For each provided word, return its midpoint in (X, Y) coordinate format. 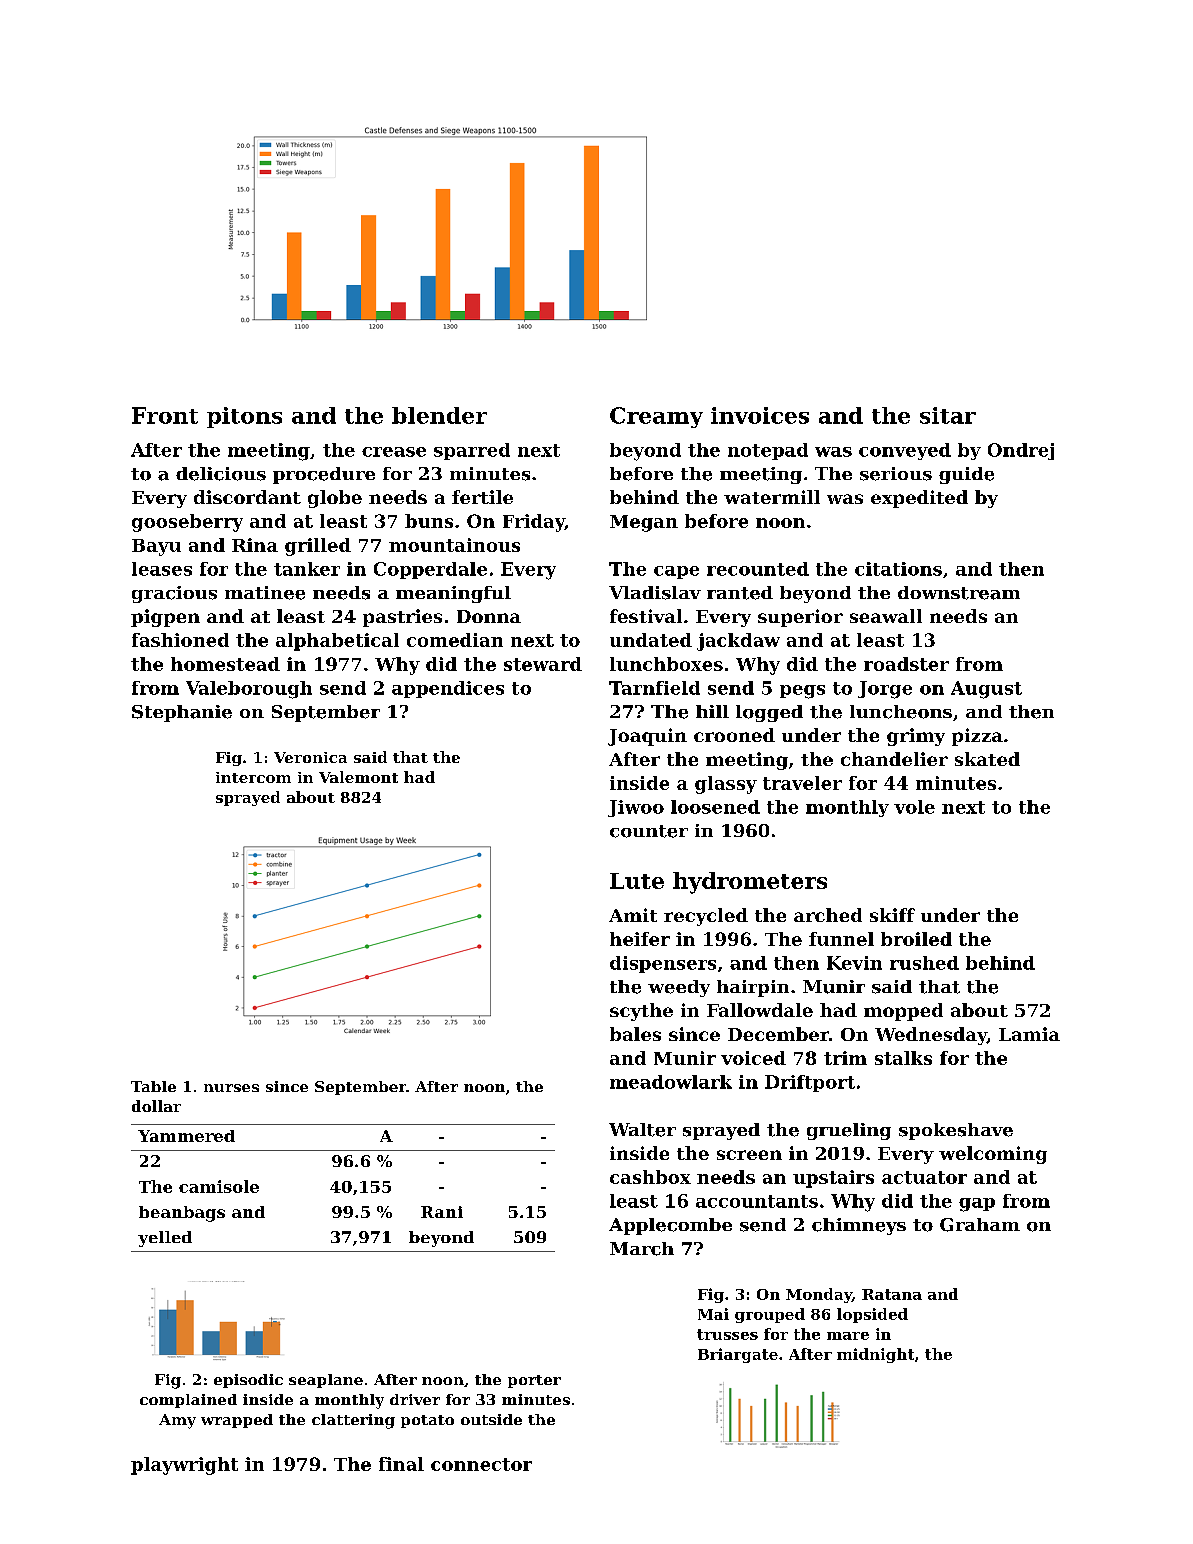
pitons (244, 417)
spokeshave (956, 1131)
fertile (482, 497)
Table (153, 1086)
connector (481, 1464)
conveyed (905, 451)
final (401, 1464)
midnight (875, 1355)
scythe (641, 1012)
